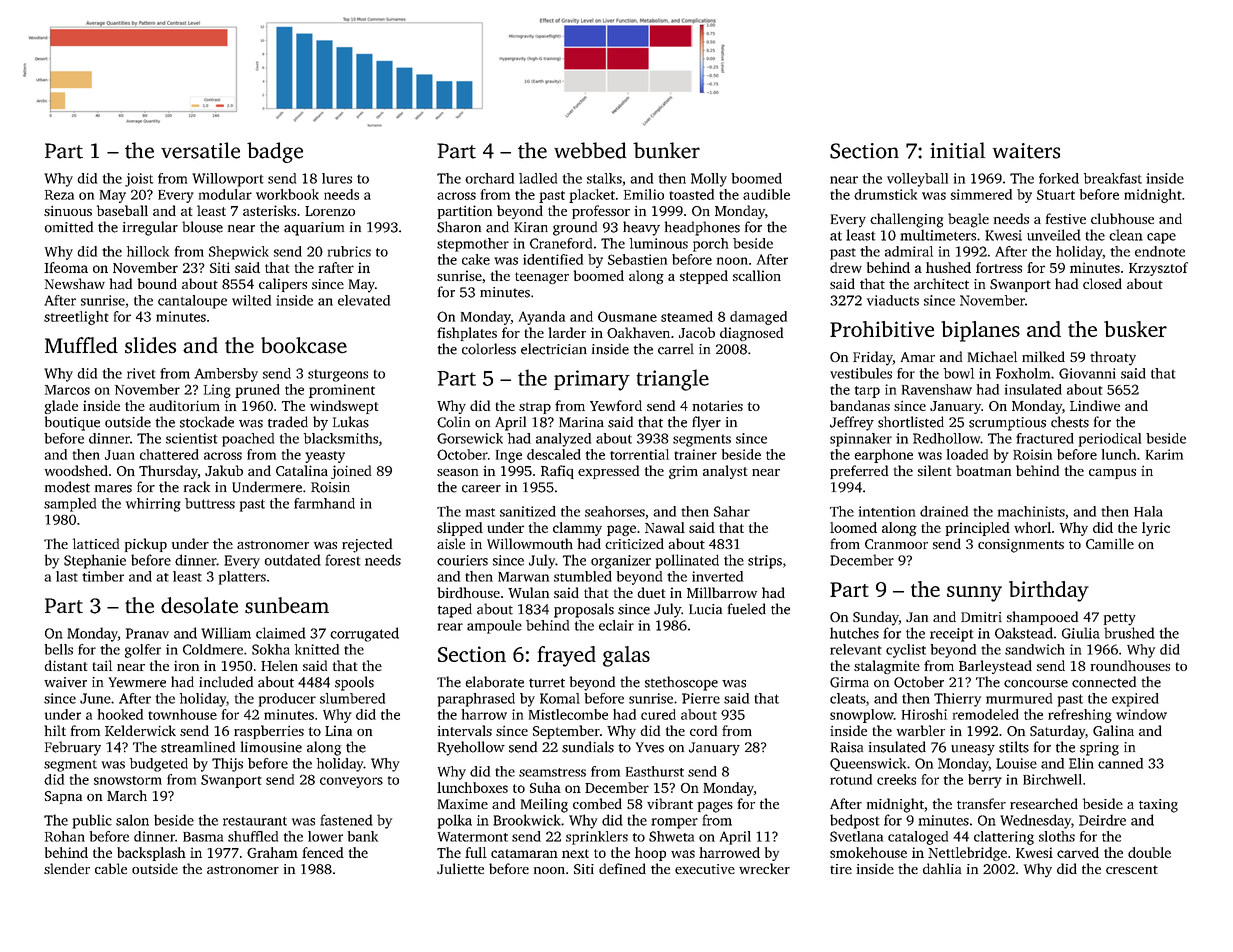 The height and width of the image is (952, 1233). I want to click on cape, so click(1161, 238).
